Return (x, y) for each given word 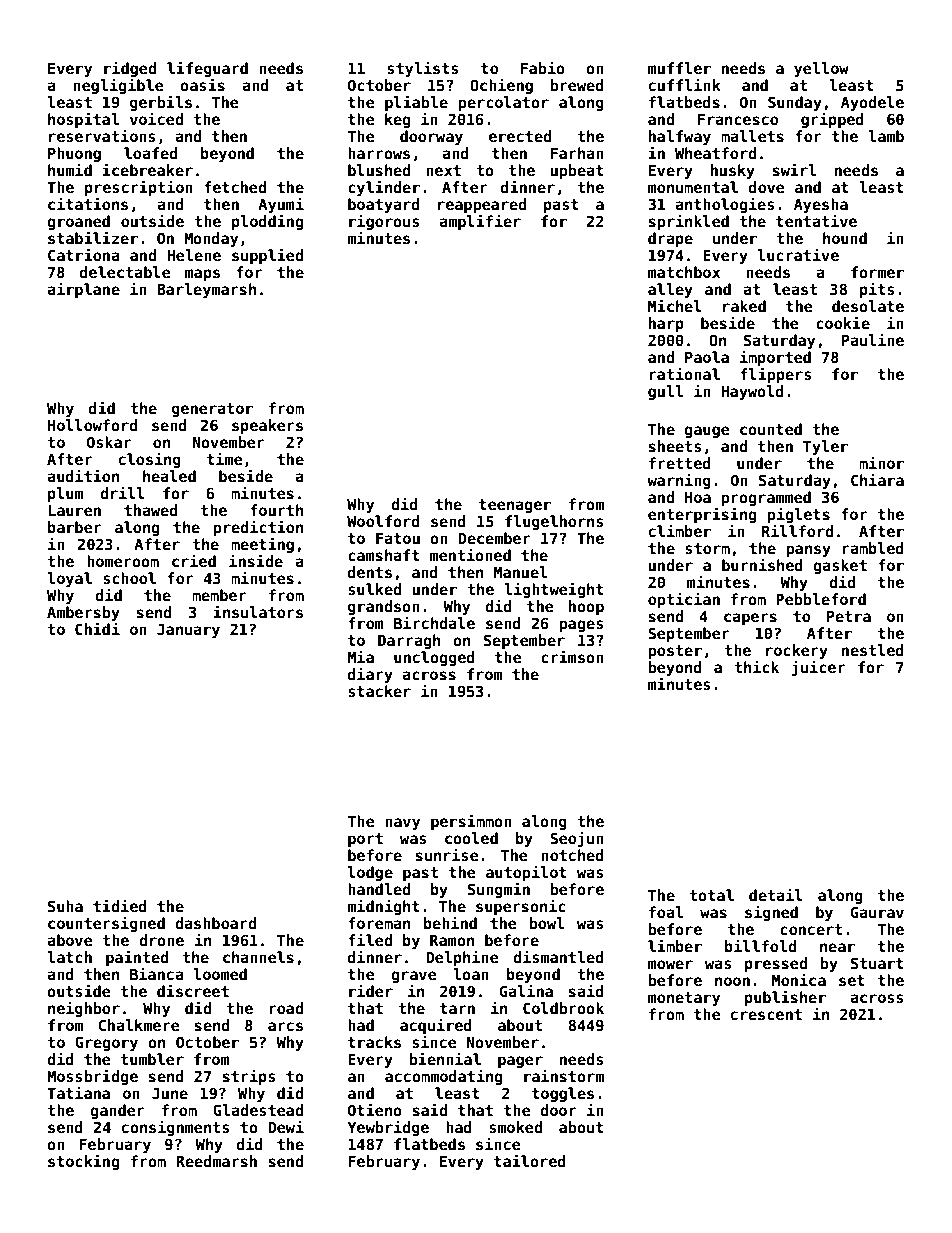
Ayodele (872, 103)
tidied (120, 905)
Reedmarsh (216, 1161)
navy (402, 824)
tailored (530, 1160)
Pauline (873, 339)
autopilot (526, 873)
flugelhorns (554, 522)
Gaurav (877, 912)
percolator (503, 103)
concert (811, 929)
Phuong (74, 154)
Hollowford (93, 425)
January (188, 631)
